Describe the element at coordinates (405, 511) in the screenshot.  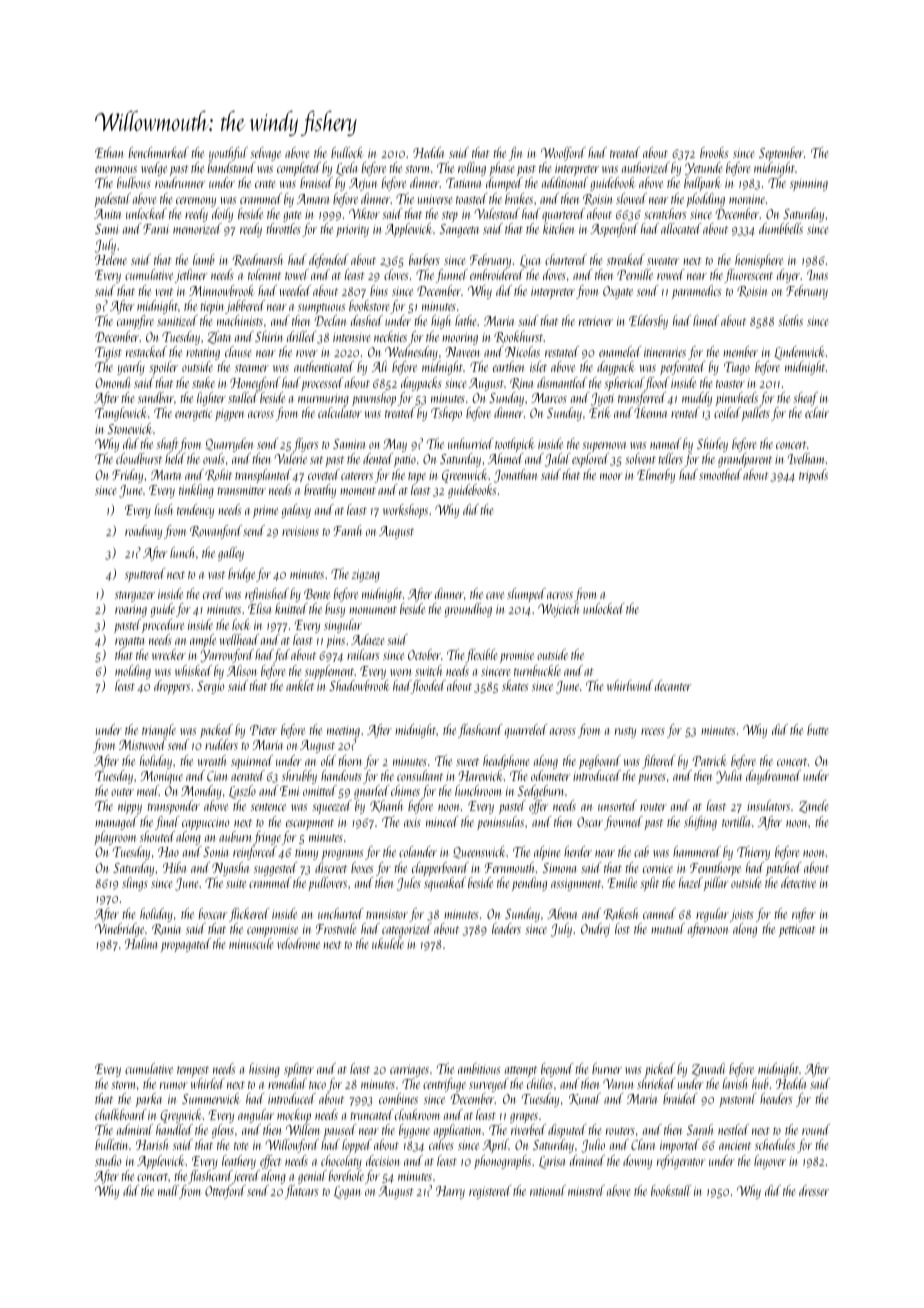
I see `workshops` at that location.
